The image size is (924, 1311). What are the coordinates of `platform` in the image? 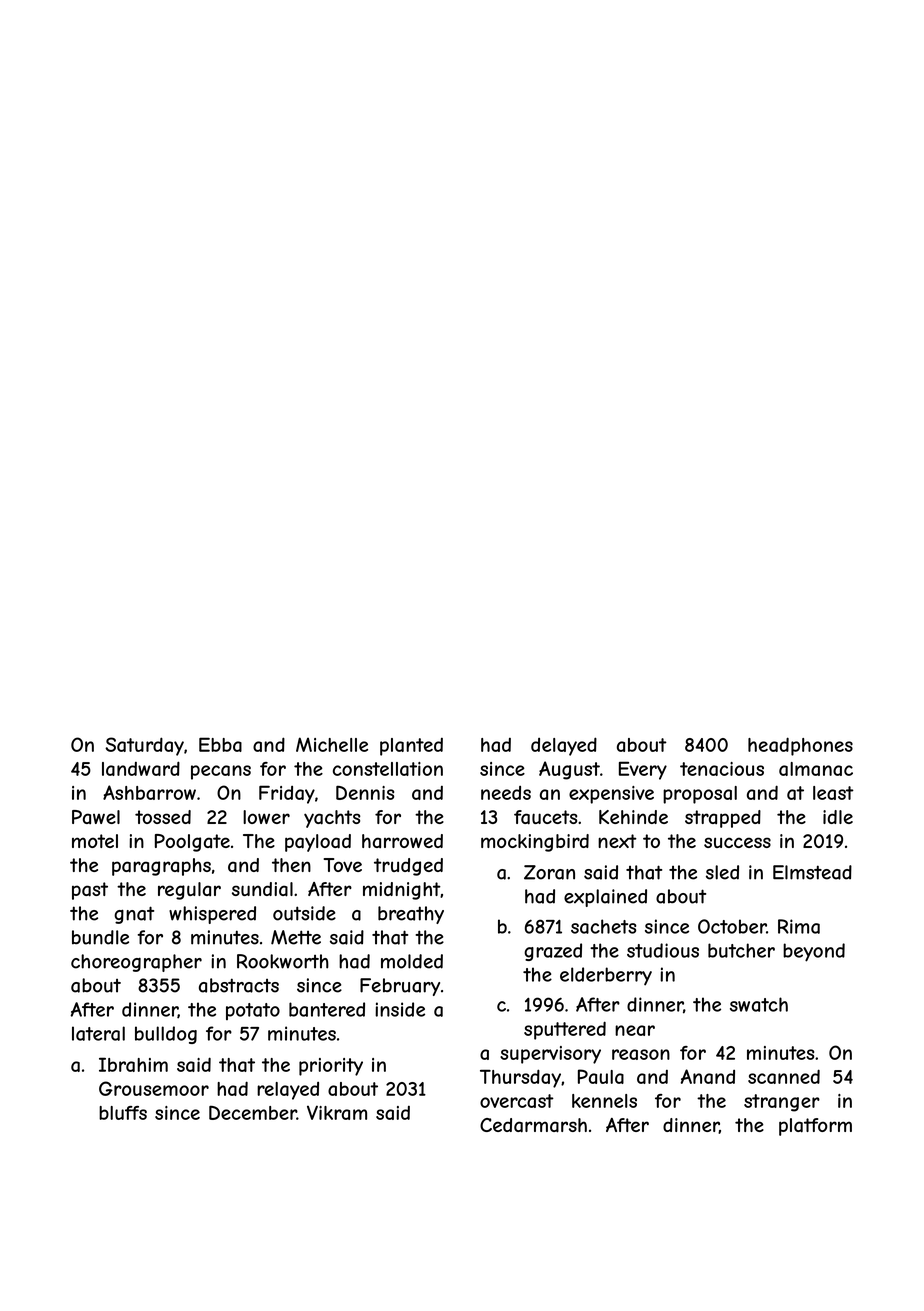 It's located at (815, 1127).
